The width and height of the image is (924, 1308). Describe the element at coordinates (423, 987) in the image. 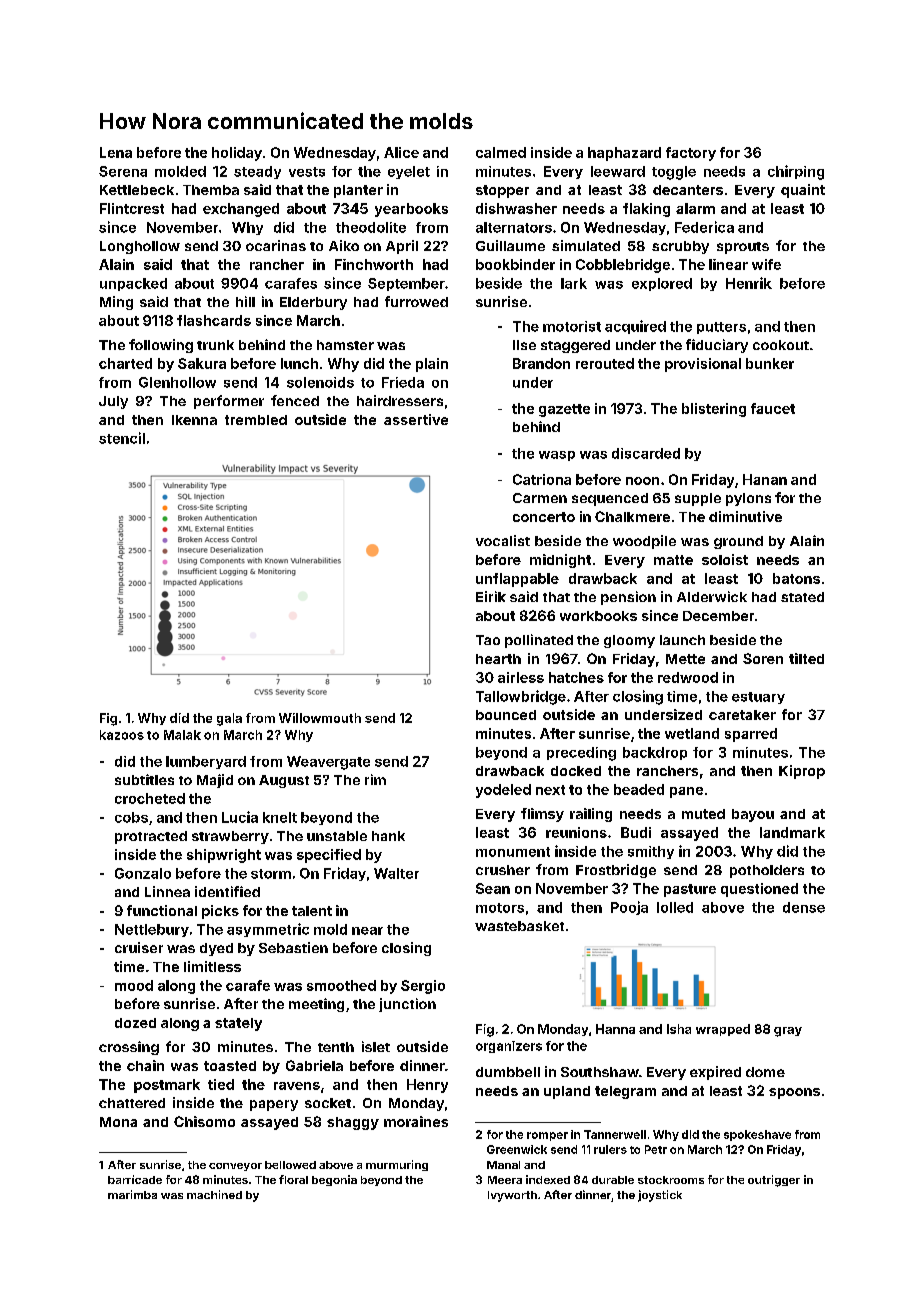

I see `Sergio` at that location.
